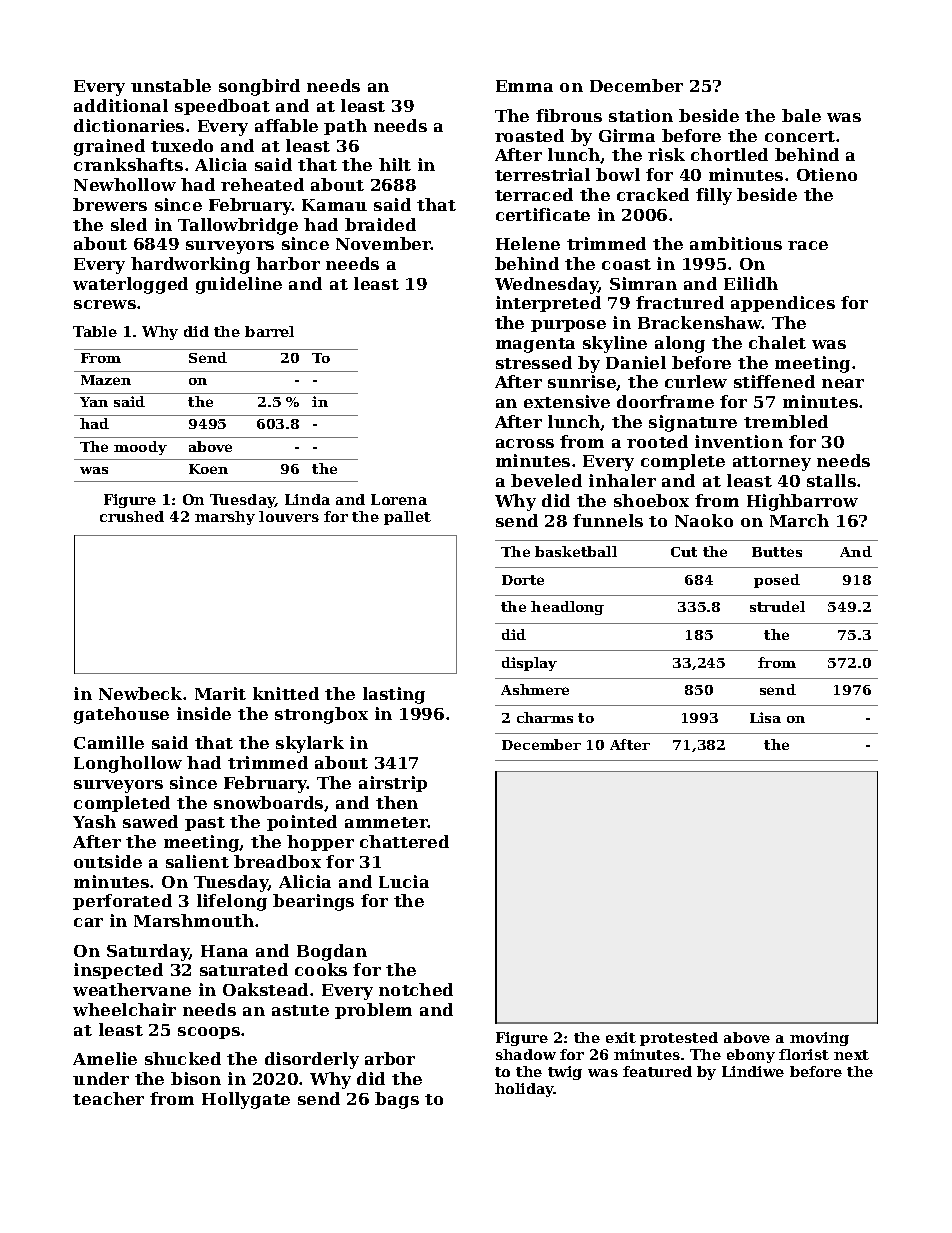  I want to click on display, so click(529, 664).
